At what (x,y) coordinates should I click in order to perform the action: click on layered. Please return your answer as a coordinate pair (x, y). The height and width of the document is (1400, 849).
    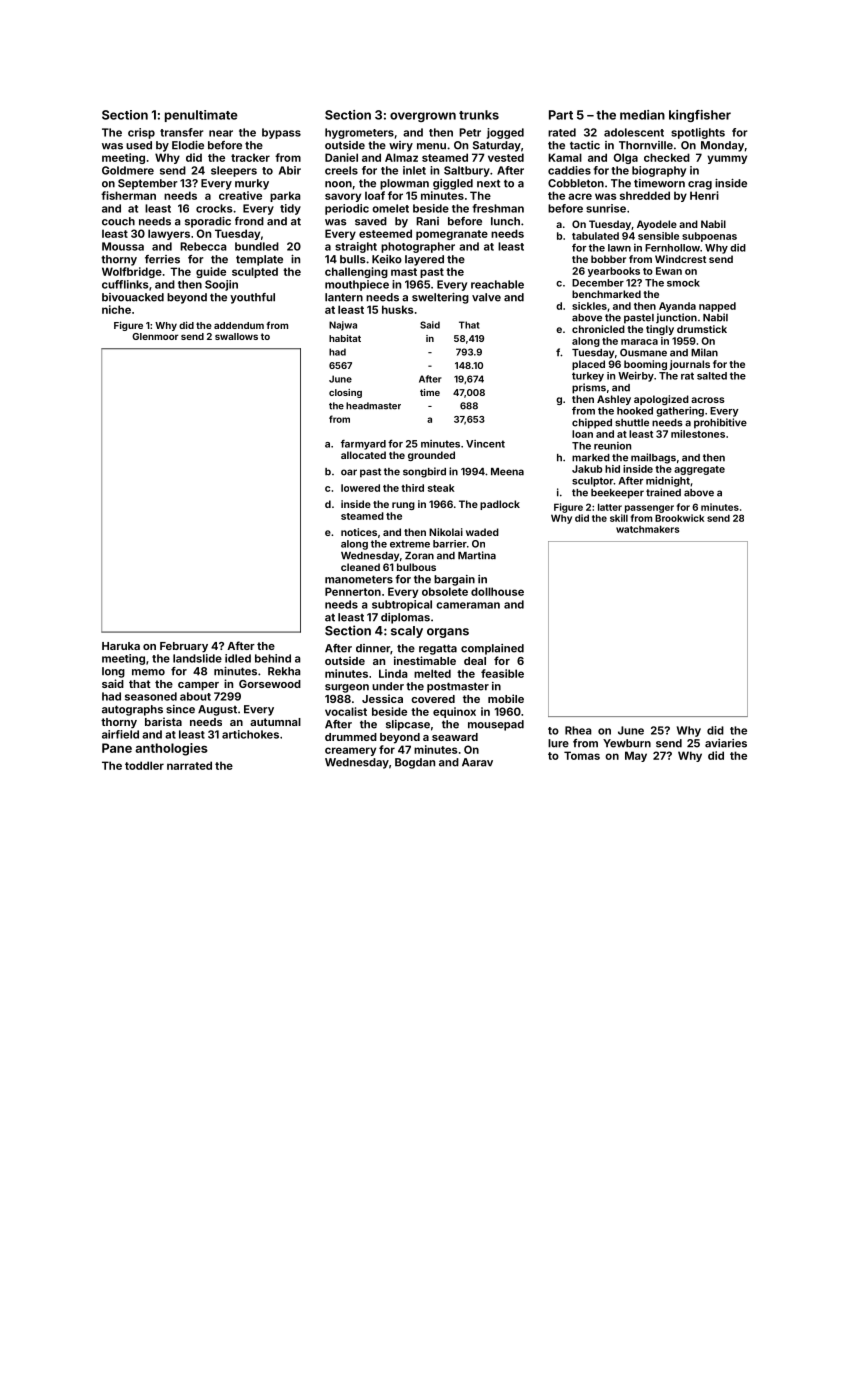
    Looking at the image, I should click on (424, 260).
